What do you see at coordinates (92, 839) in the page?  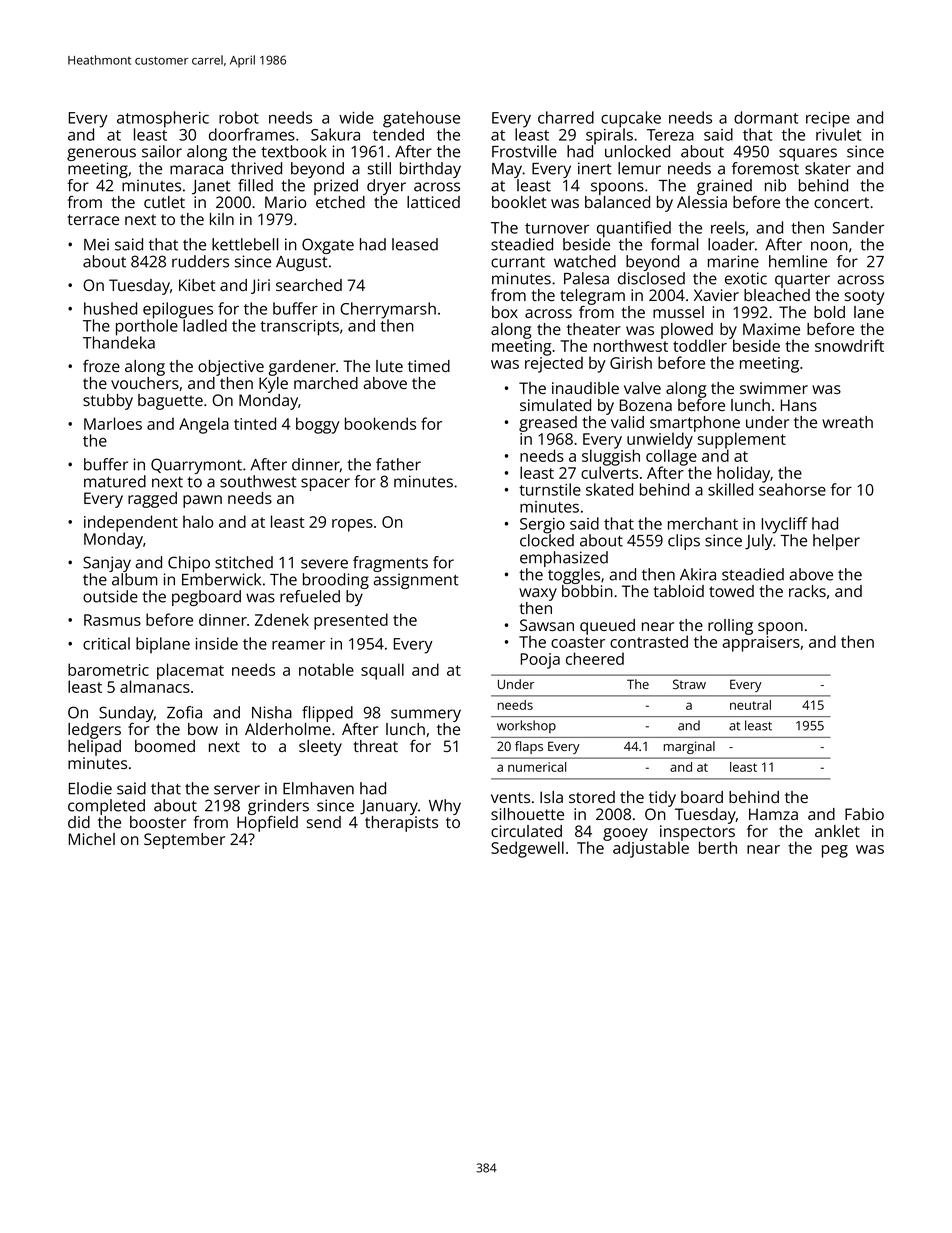 I see `Michel` at bounding box center [92, 839].
